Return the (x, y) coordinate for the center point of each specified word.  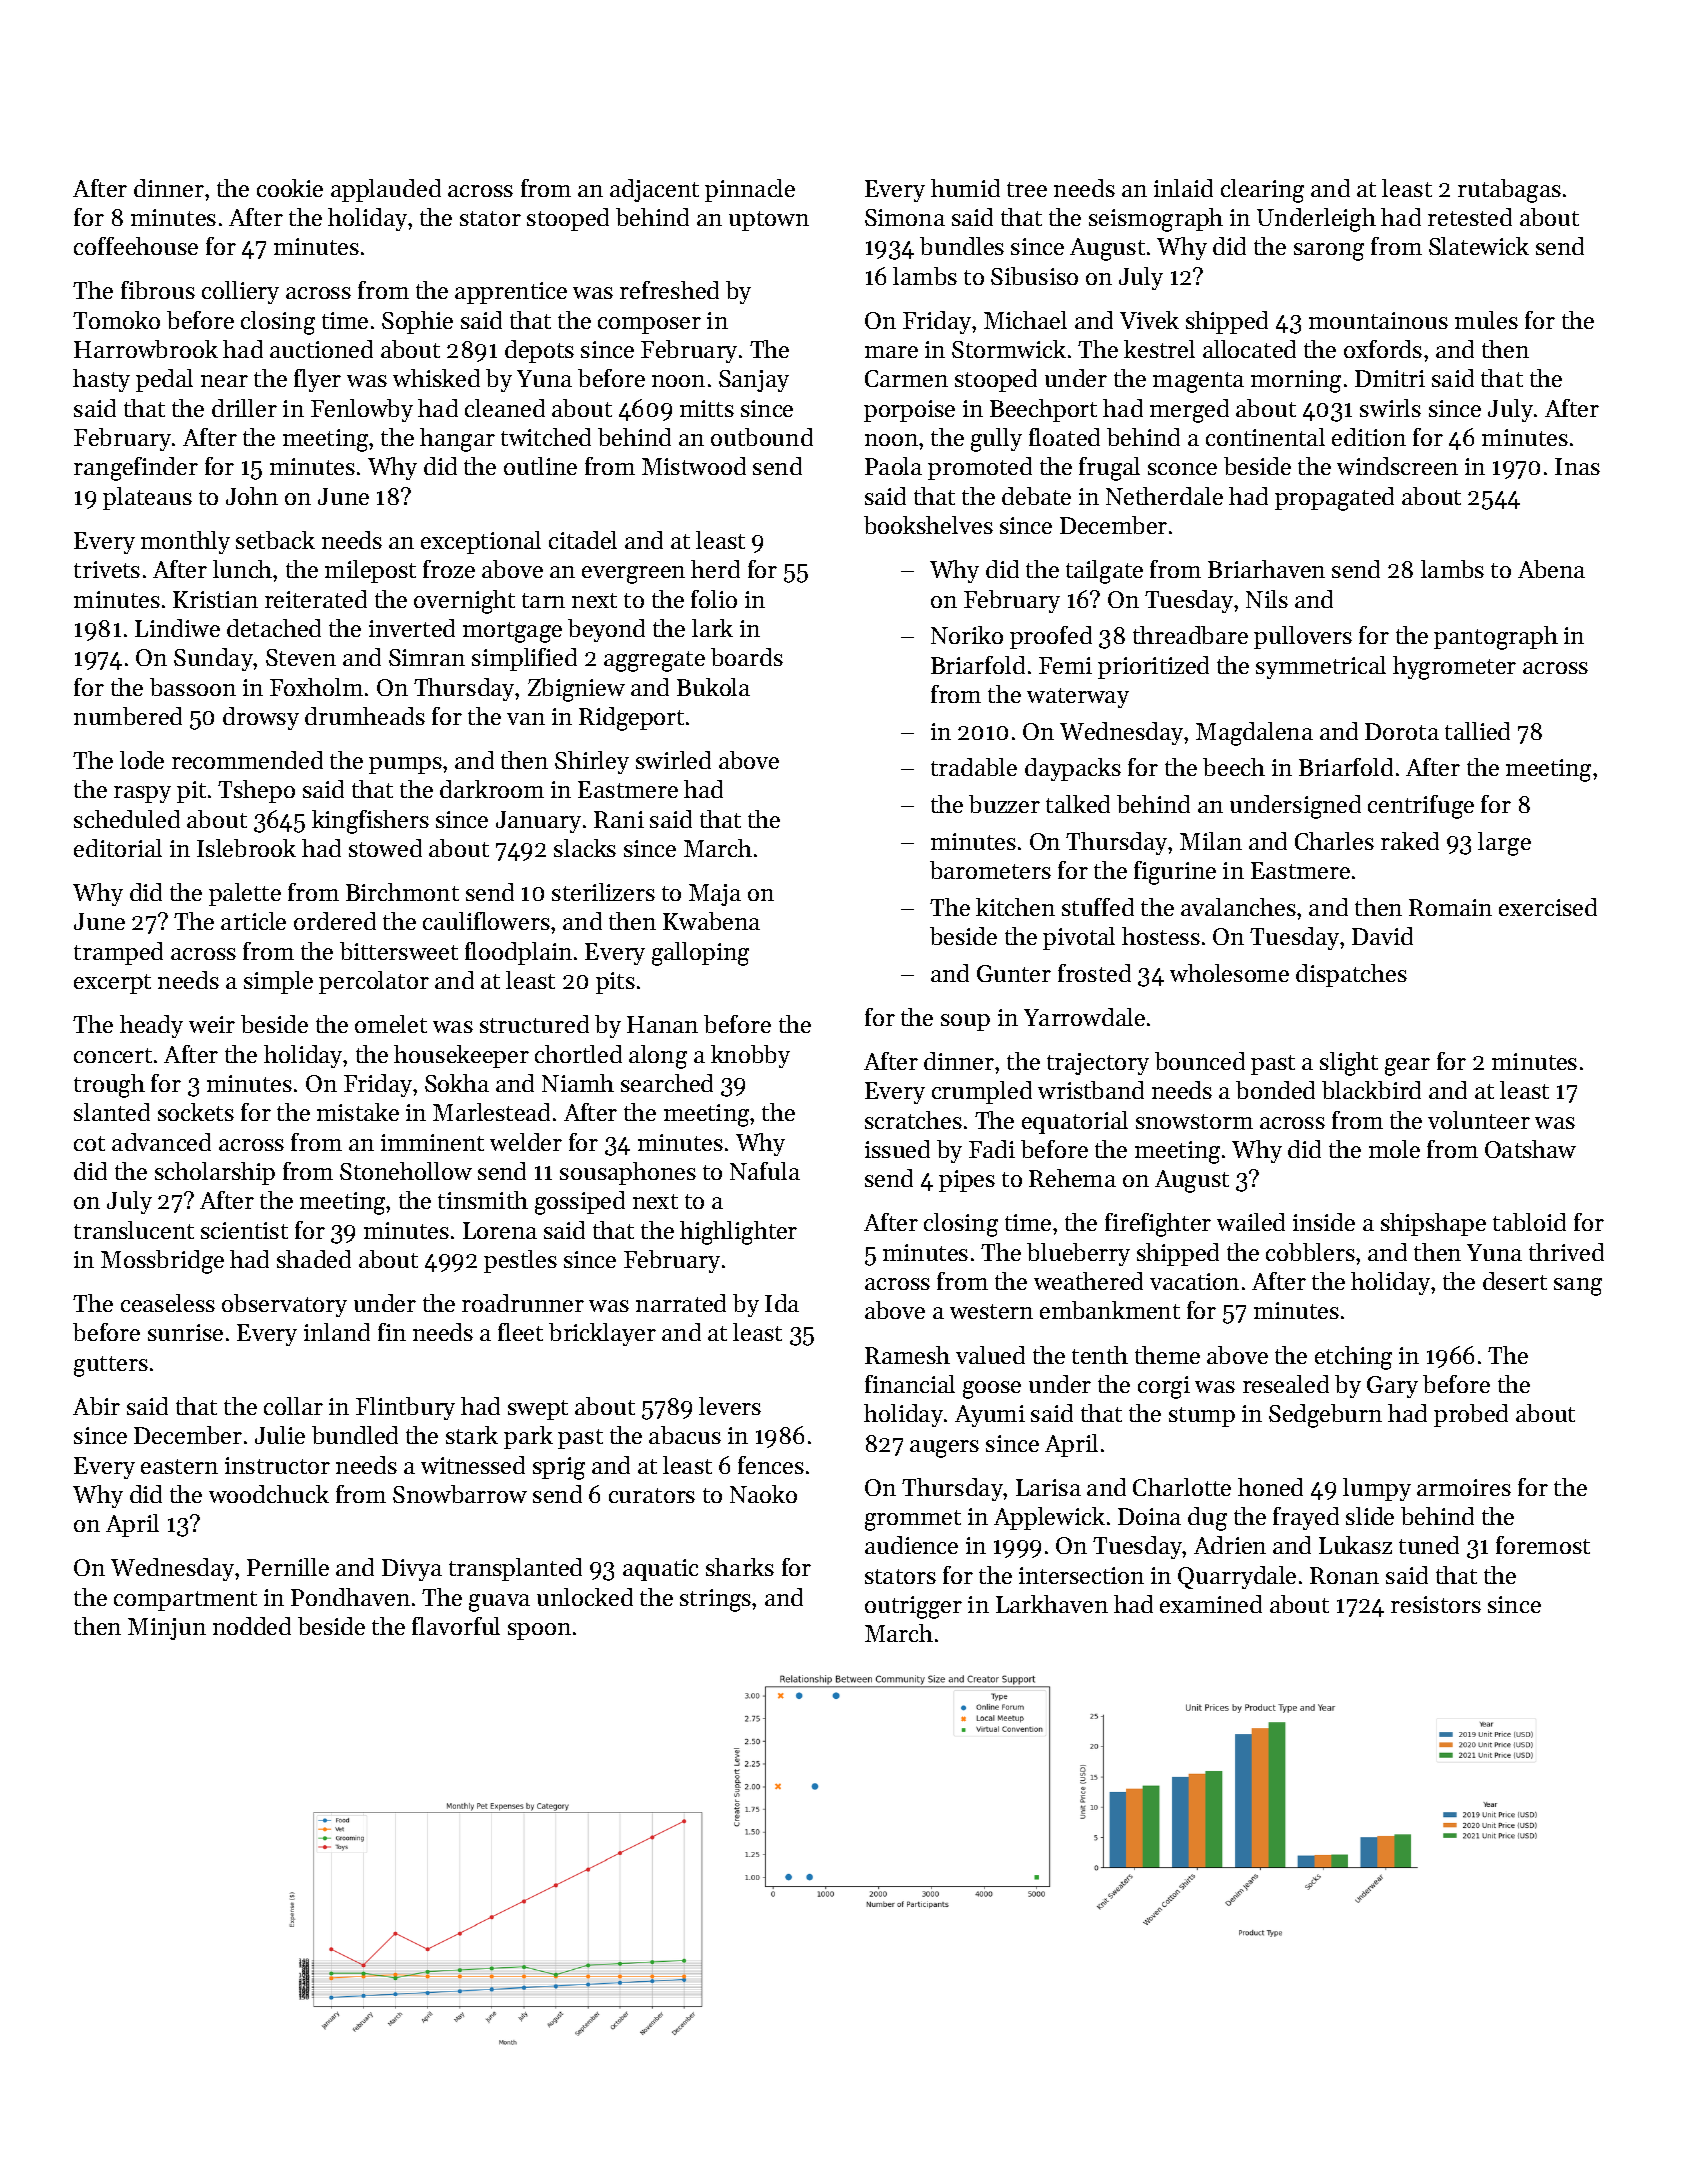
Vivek (1149, 320)
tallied (1477, 731)
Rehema (1072, 1178)
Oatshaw (1530, 1149)
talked (1078, 804)
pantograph (1496, 638)
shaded (314, 1259)
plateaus (147, 498)
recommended (247, 760)
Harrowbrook (146, 349)
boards (747, 657)
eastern (179, 1466)
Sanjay (754, 381)
